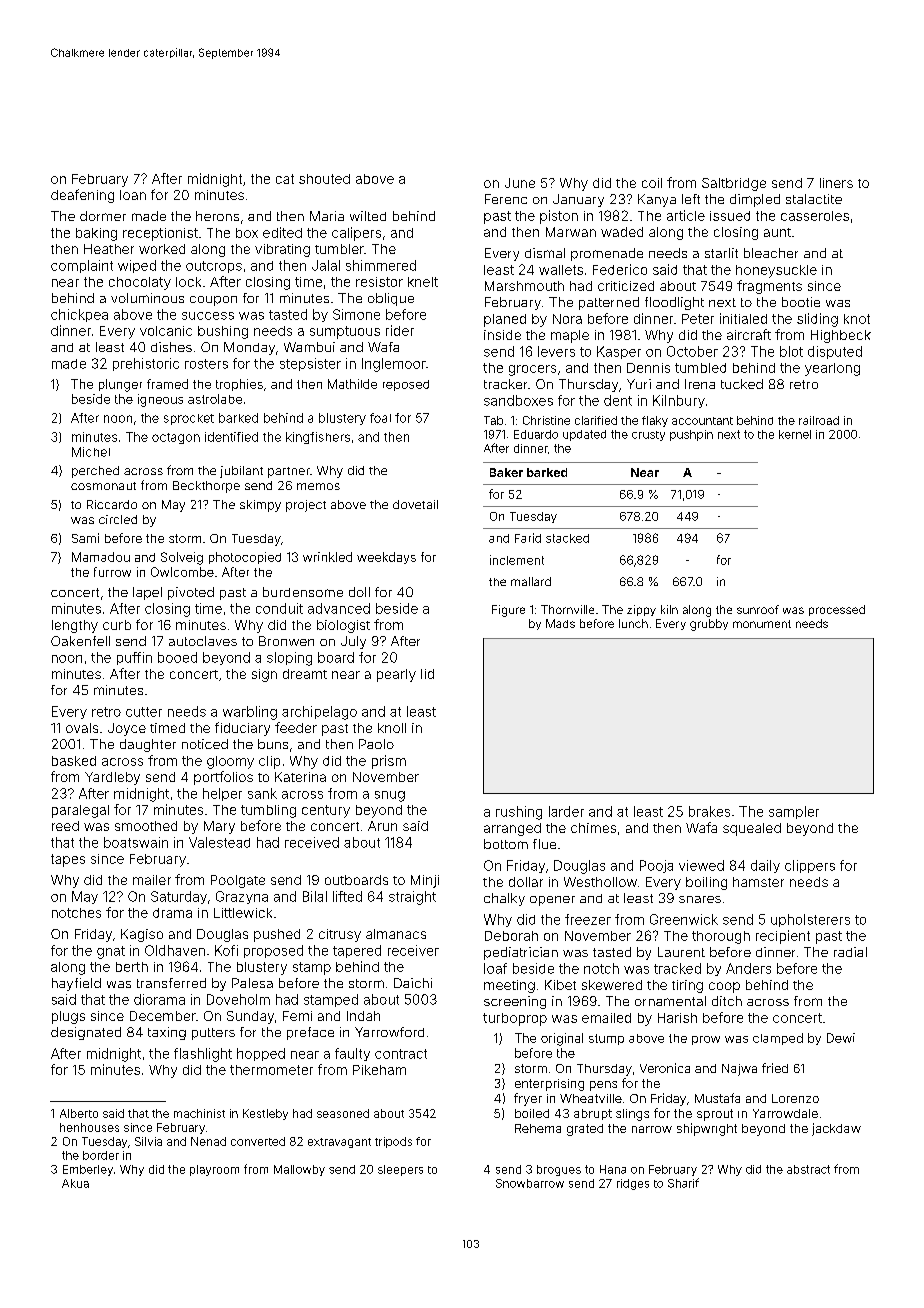 The image size is (924, 1308). What do you see at coordinates (171, 347) in the screenshot?
I see `dishes` at bounding box center [171, 347].
